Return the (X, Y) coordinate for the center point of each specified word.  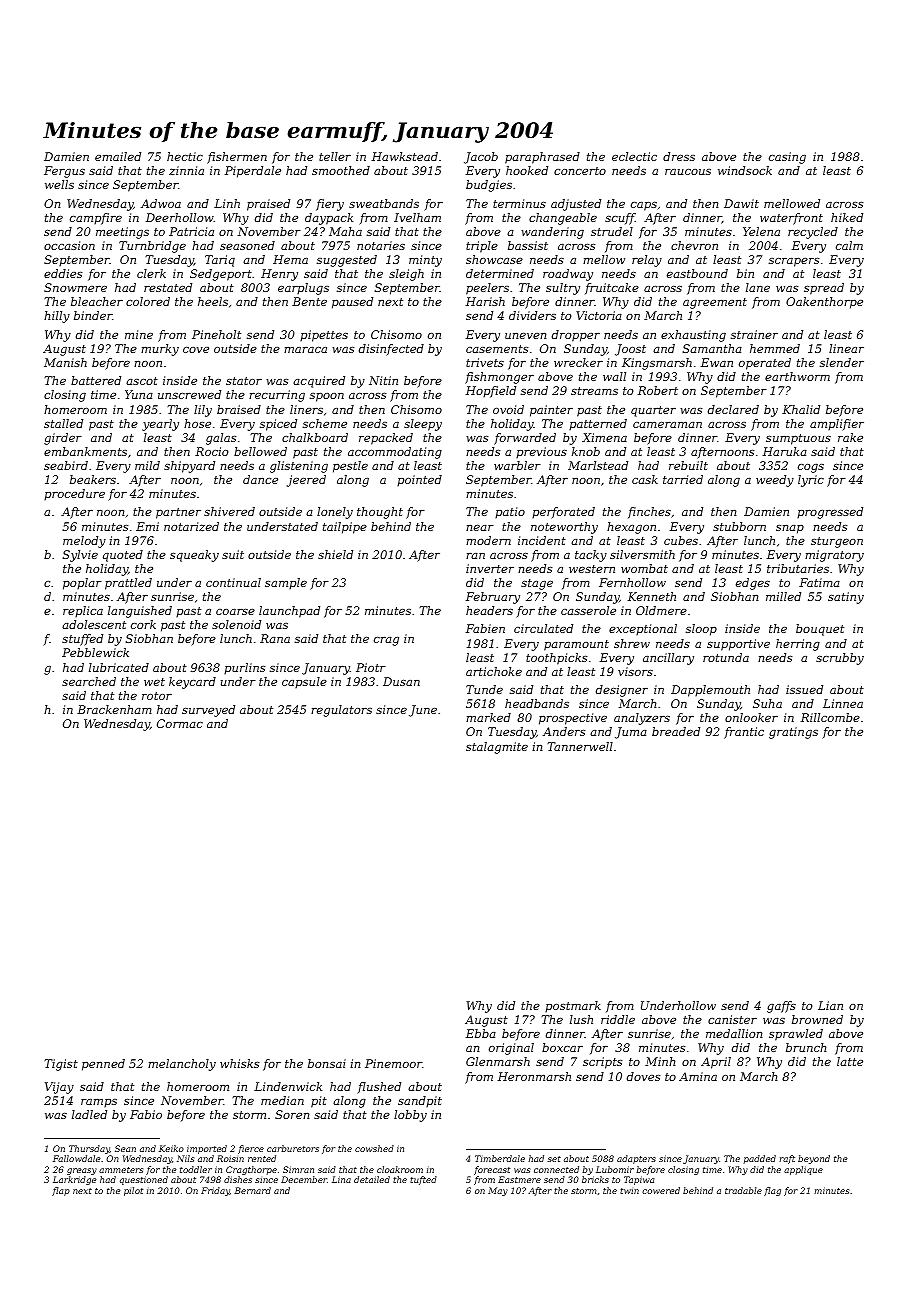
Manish (65, 362)
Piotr (371, 667)
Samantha (712, 348)
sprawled (796, 1035)
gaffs (781, 1007)
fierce (251, 1149)
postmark (573, 1007)
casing (787, 158)
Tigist (61, 1065)
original (511, 1049)
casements (497, 349)
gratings (793, 733)
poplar (82, 584)
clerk (151, 273)
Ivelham (417, 217)
